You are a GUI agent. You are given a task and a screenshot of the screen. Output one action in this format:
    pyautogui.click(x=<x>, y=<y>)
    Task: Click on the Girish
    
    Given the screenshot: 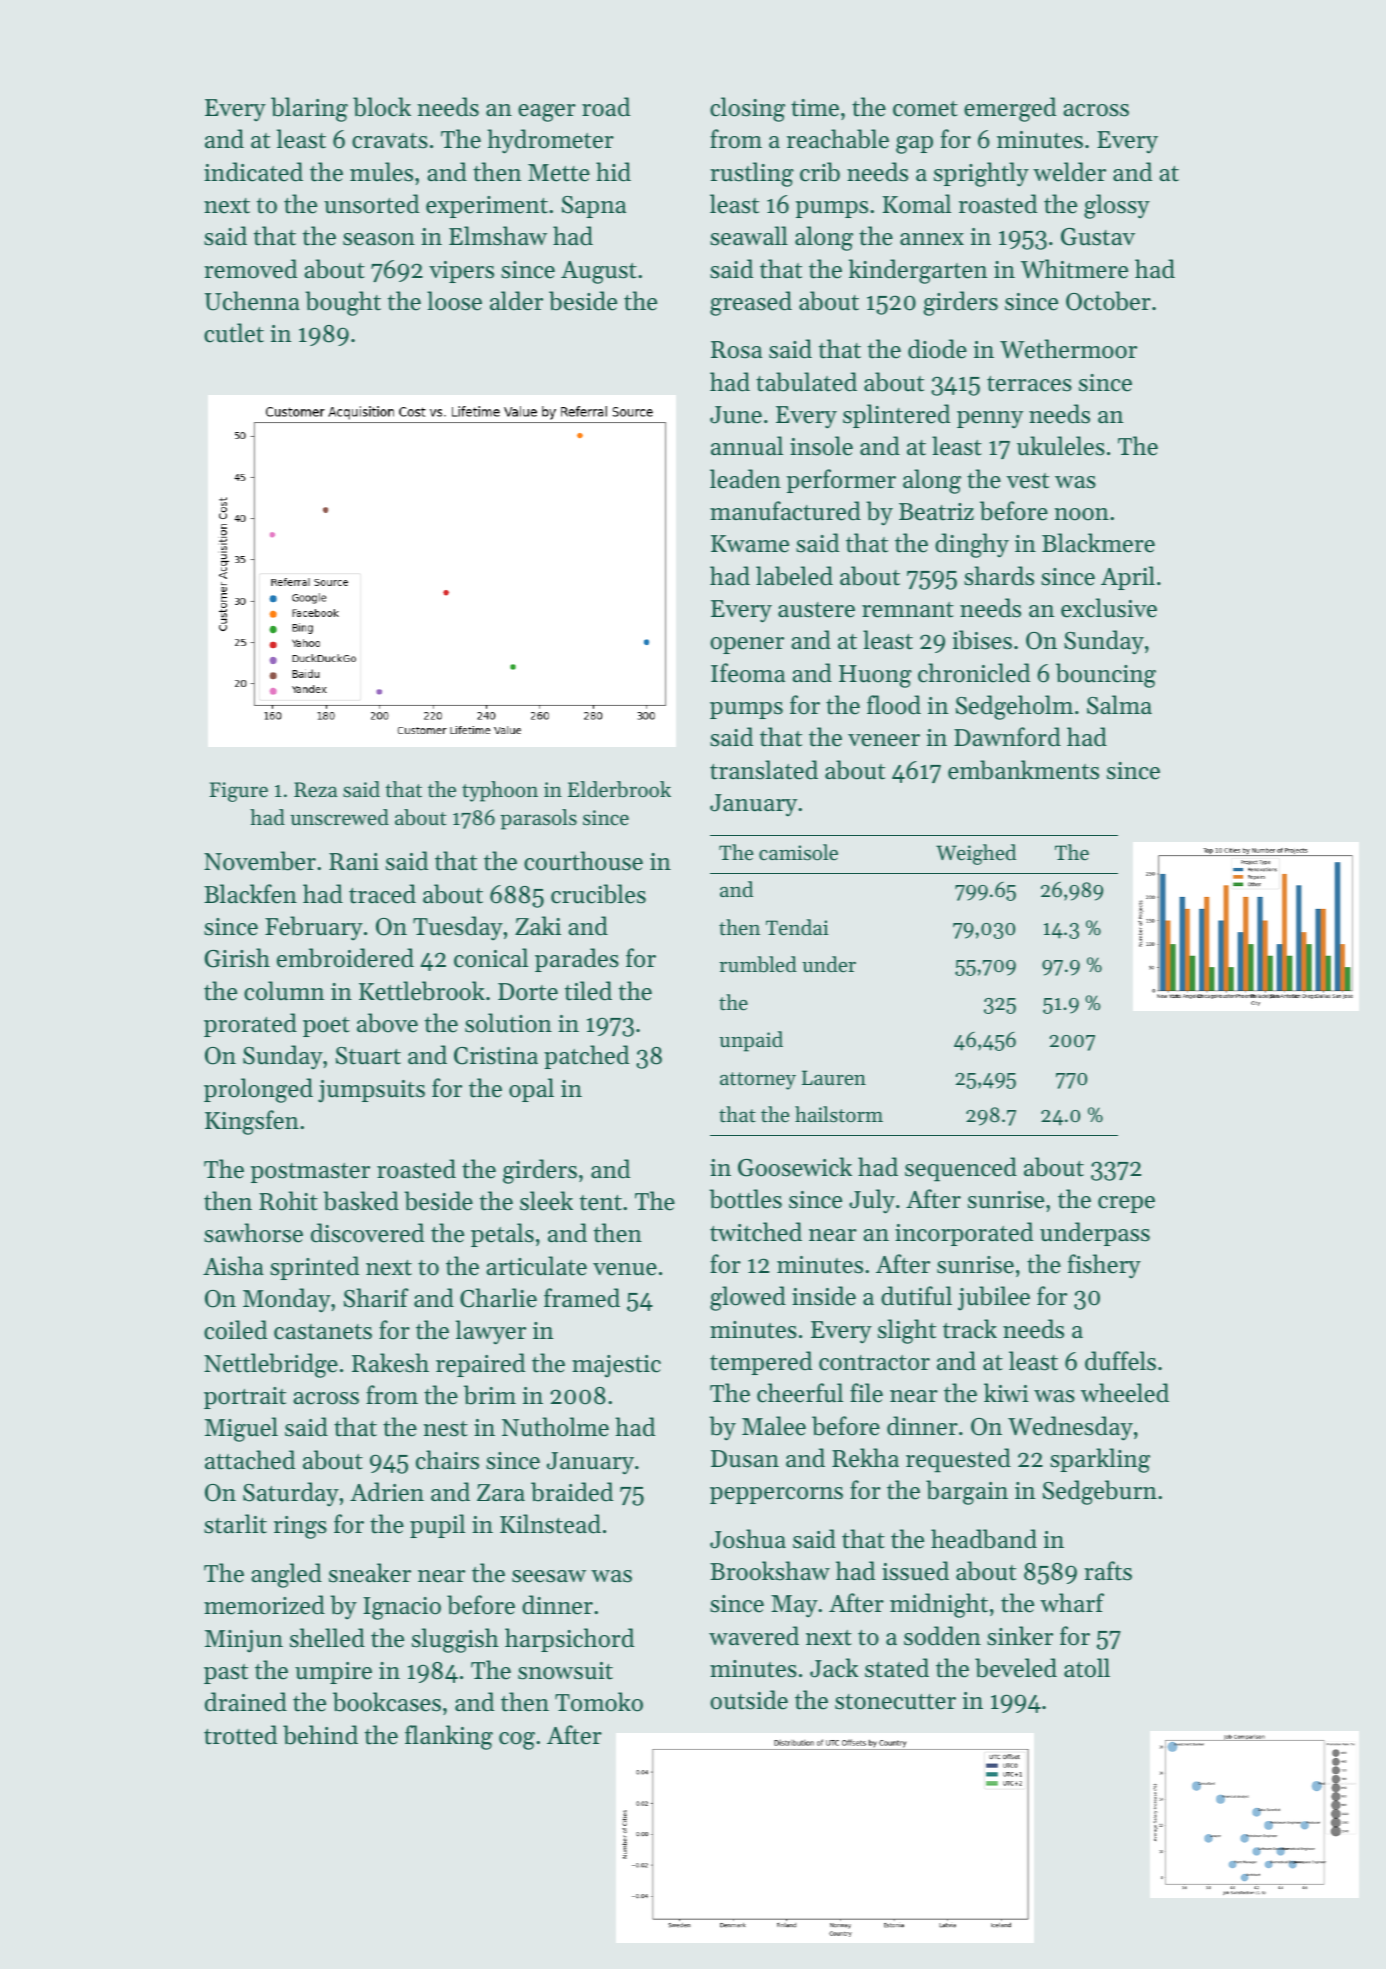 What is the action you would take?
    pyautogui.click(x=237, y=958)
